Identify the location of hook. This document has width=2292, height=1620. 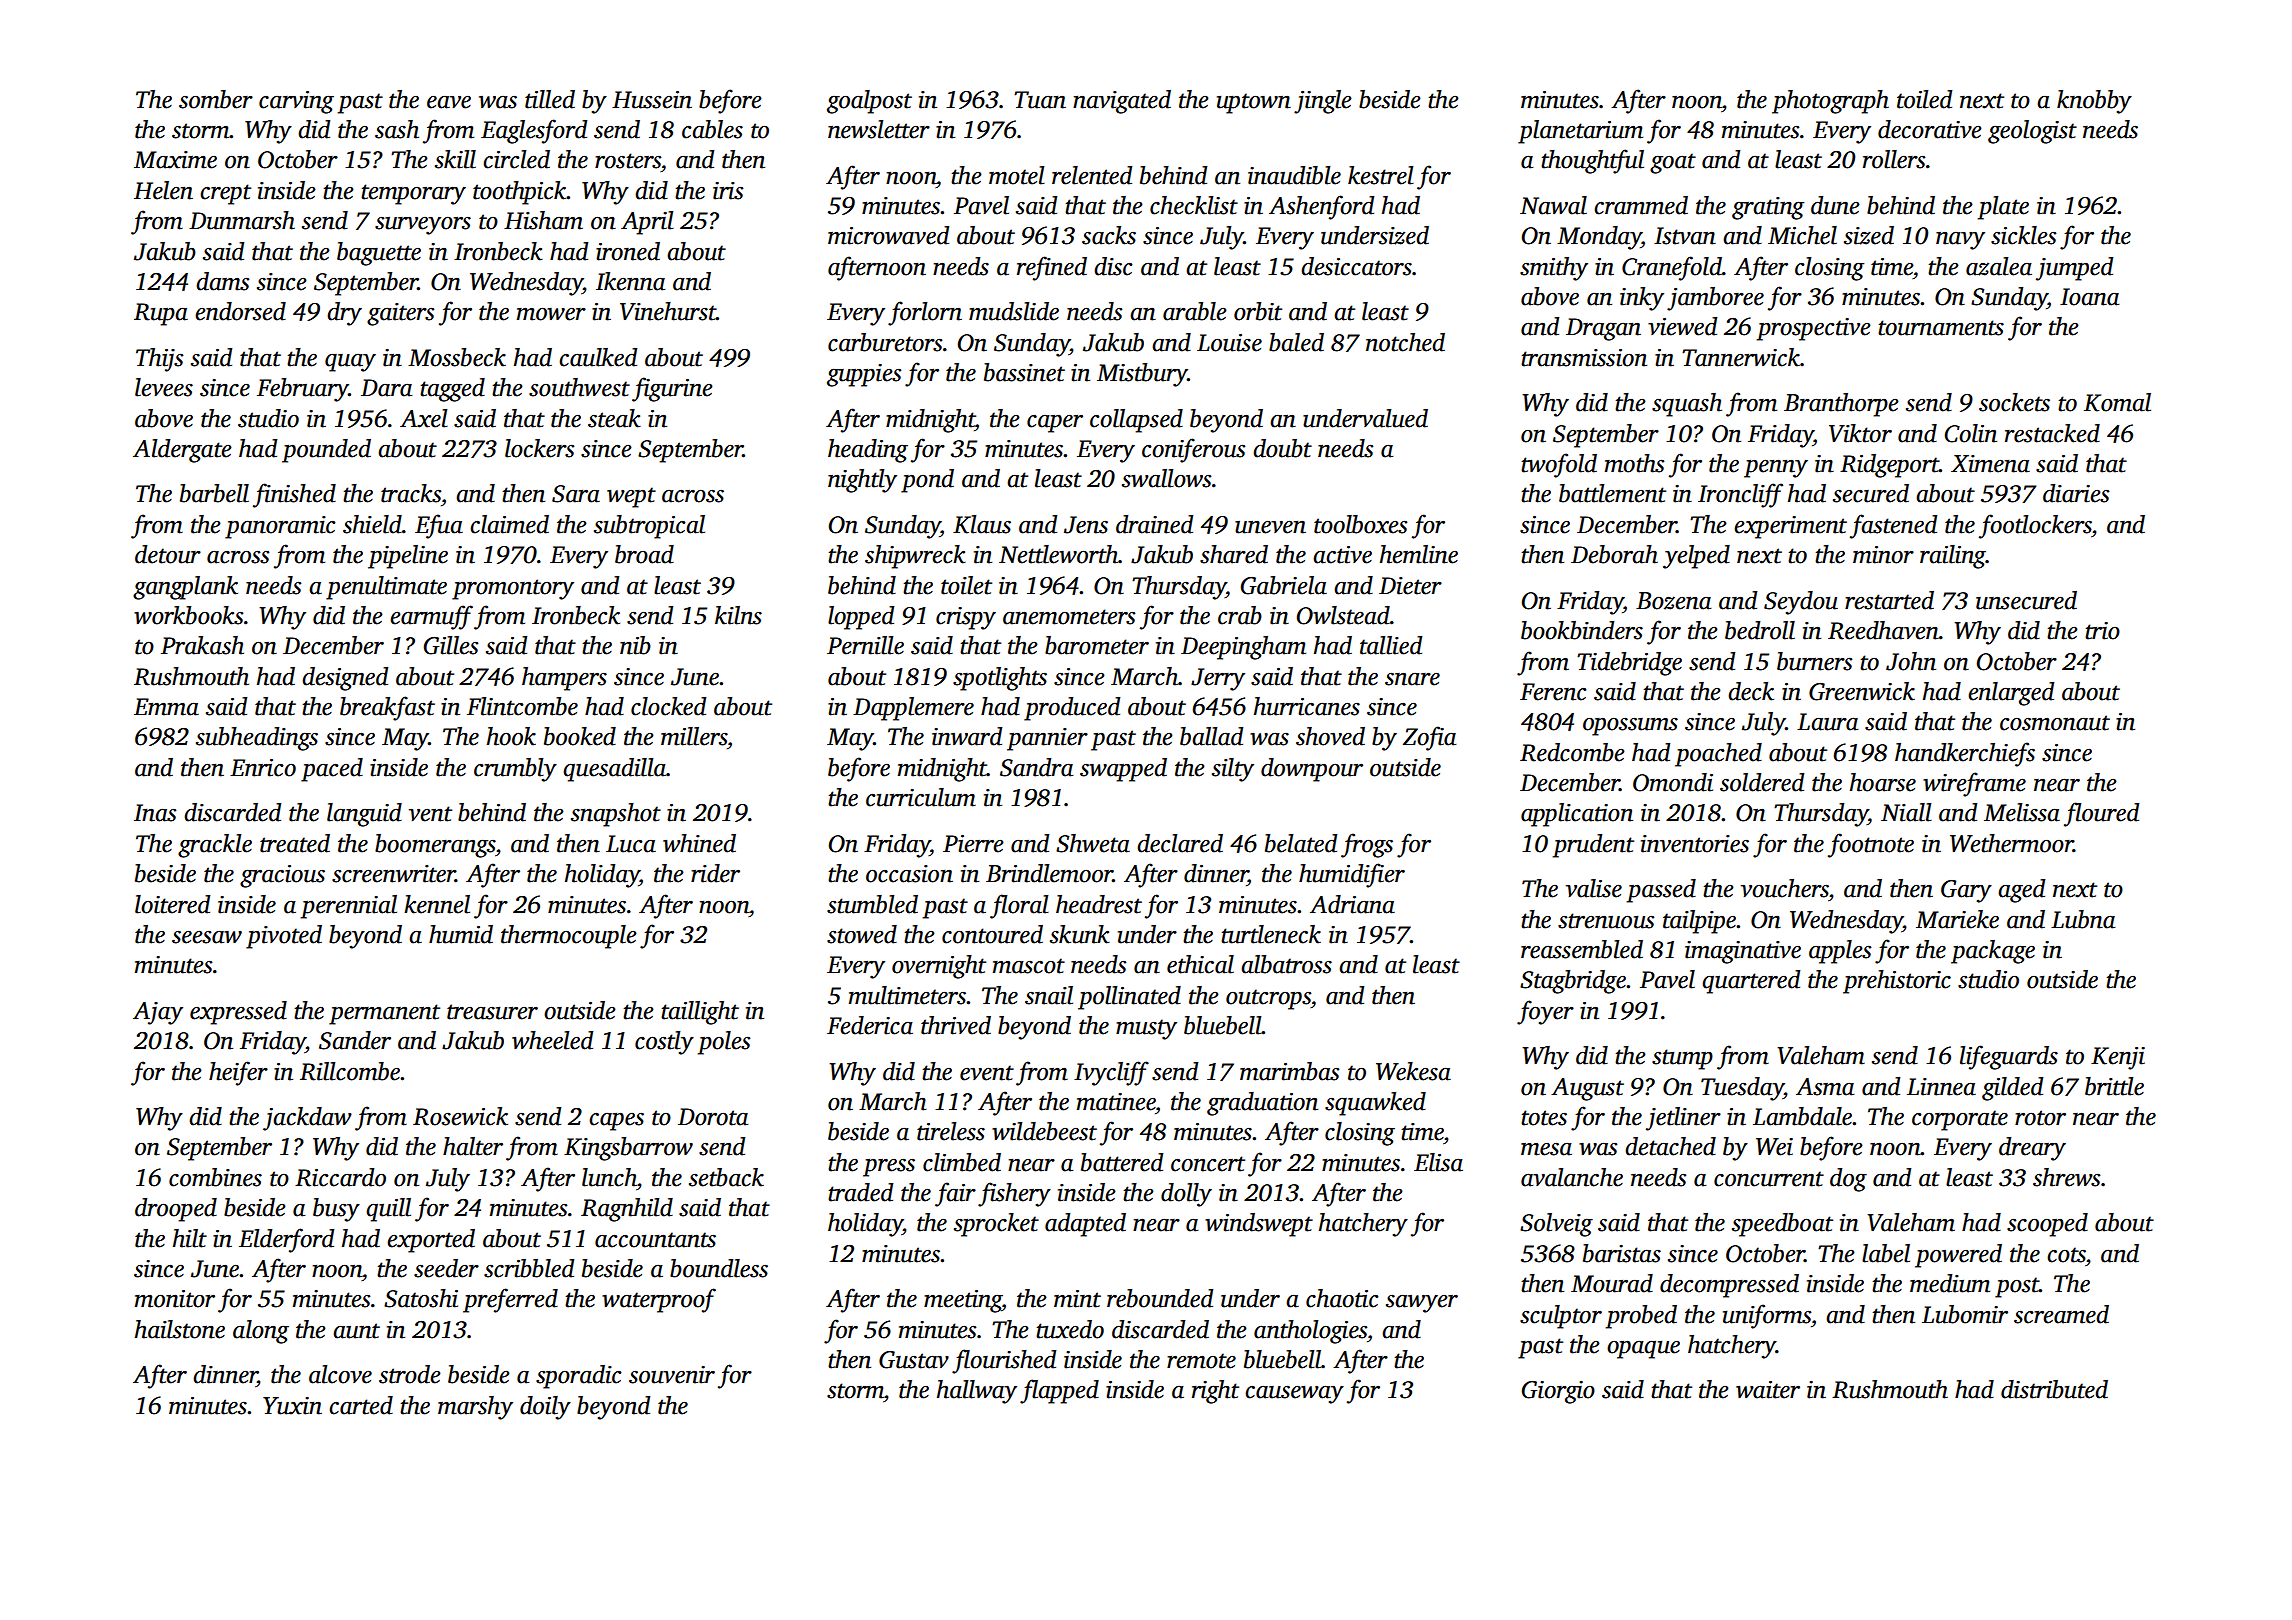
(511, 736).
